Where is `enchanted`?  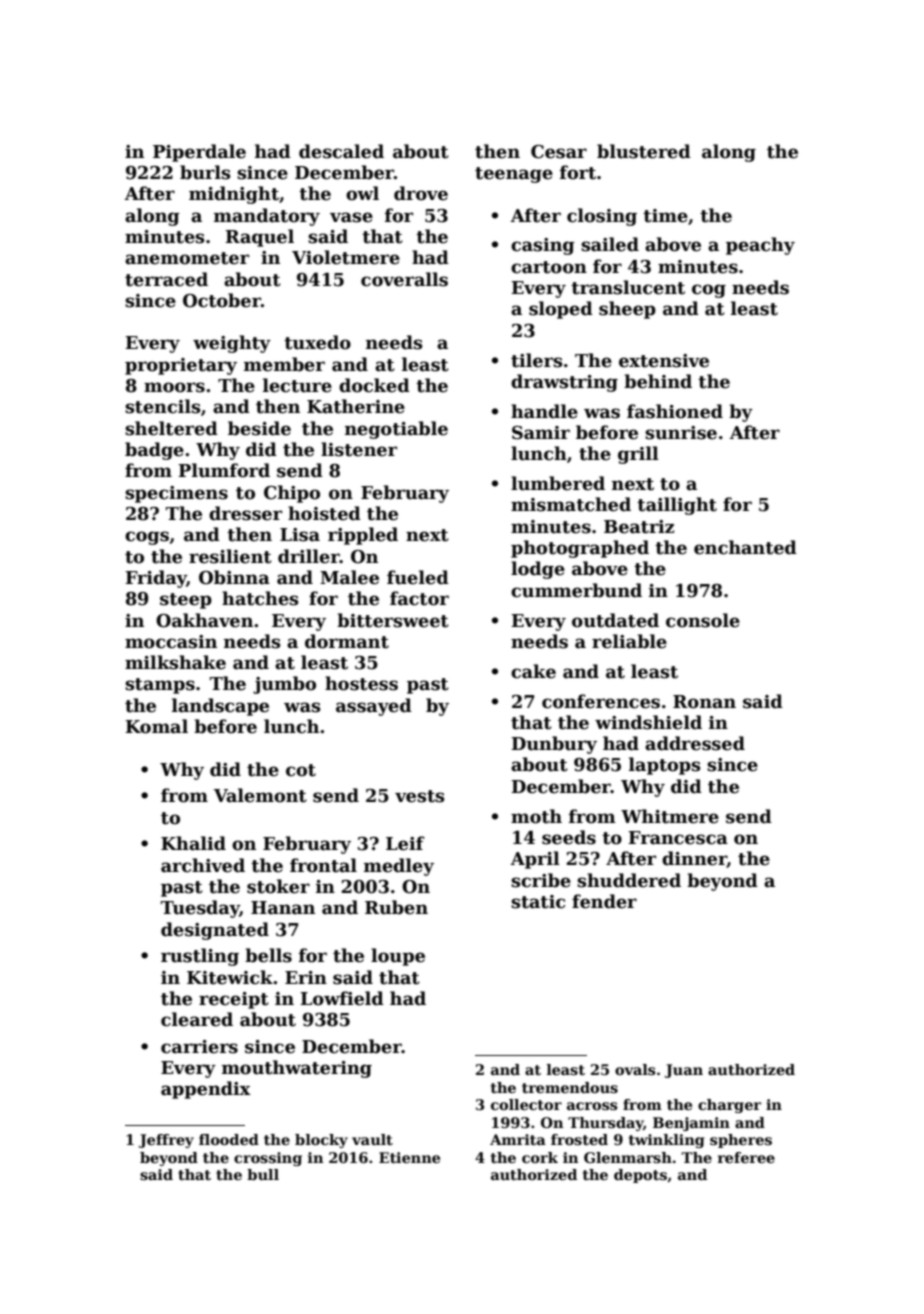
enchanted is located at coordinates (745, 547).
